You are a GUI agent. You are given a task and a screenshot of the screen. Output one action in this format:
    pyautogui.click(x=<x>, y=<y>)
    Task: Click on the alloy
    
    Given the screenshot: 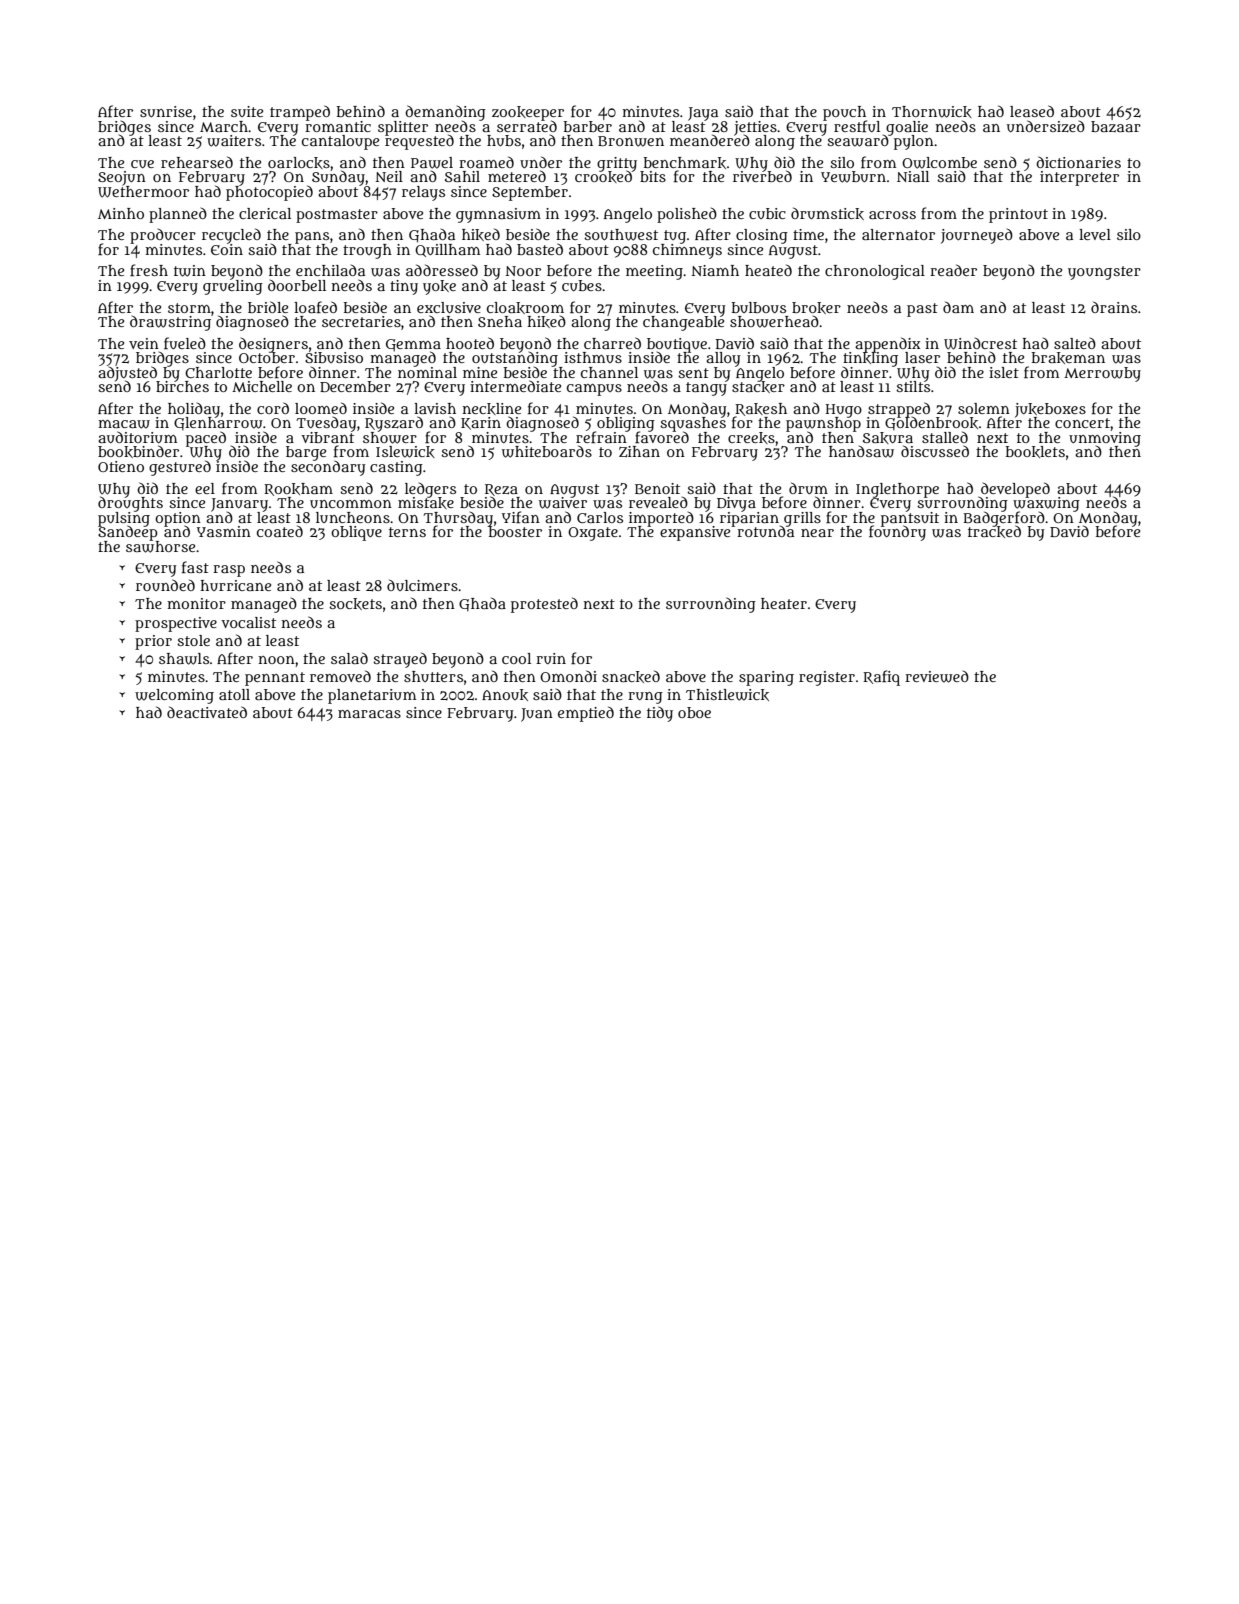 What is the action you would take?
    pyautogui.click(x=723, y=359)
